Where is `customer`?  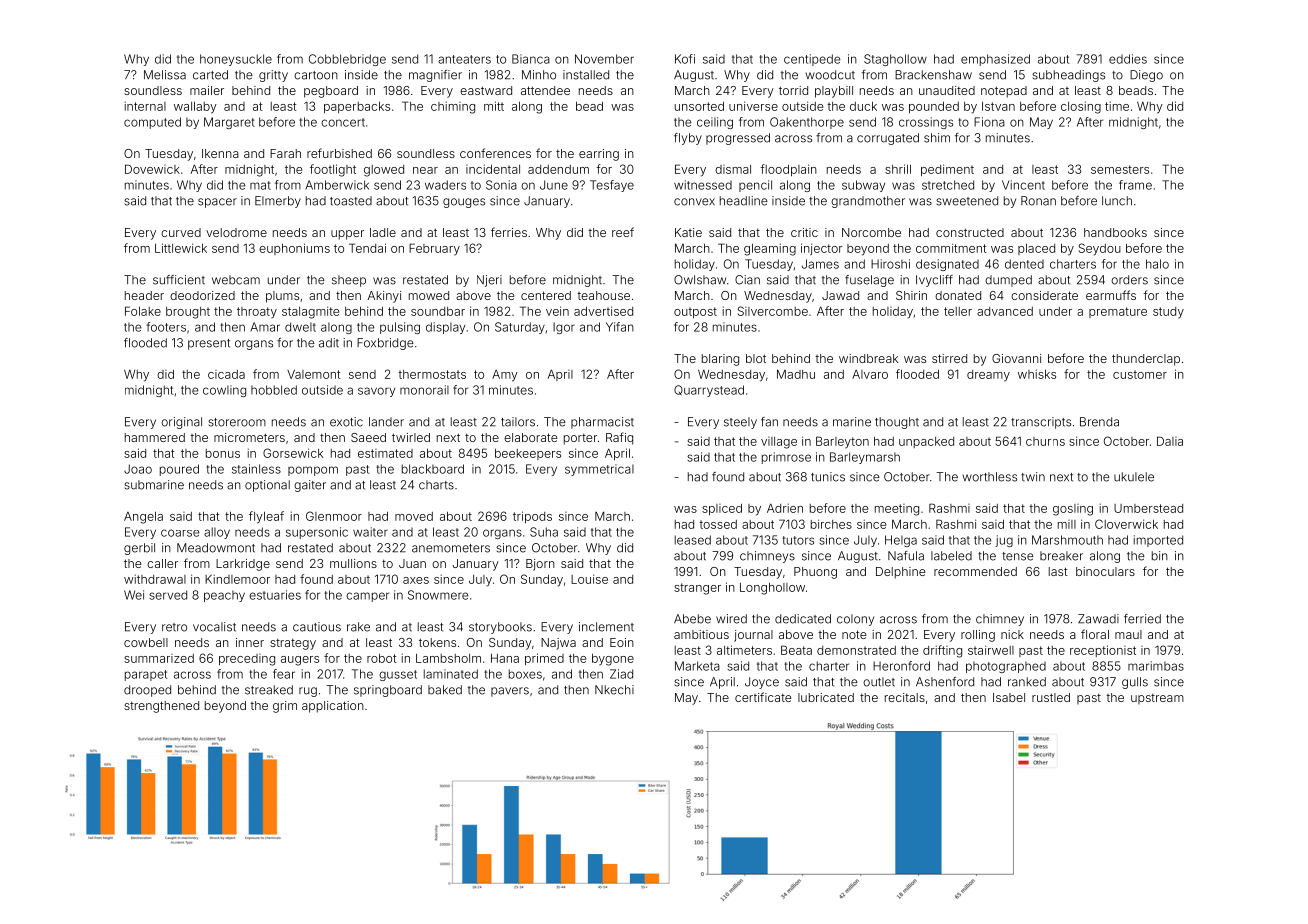 customer is located at coordinates (1140, 374).
